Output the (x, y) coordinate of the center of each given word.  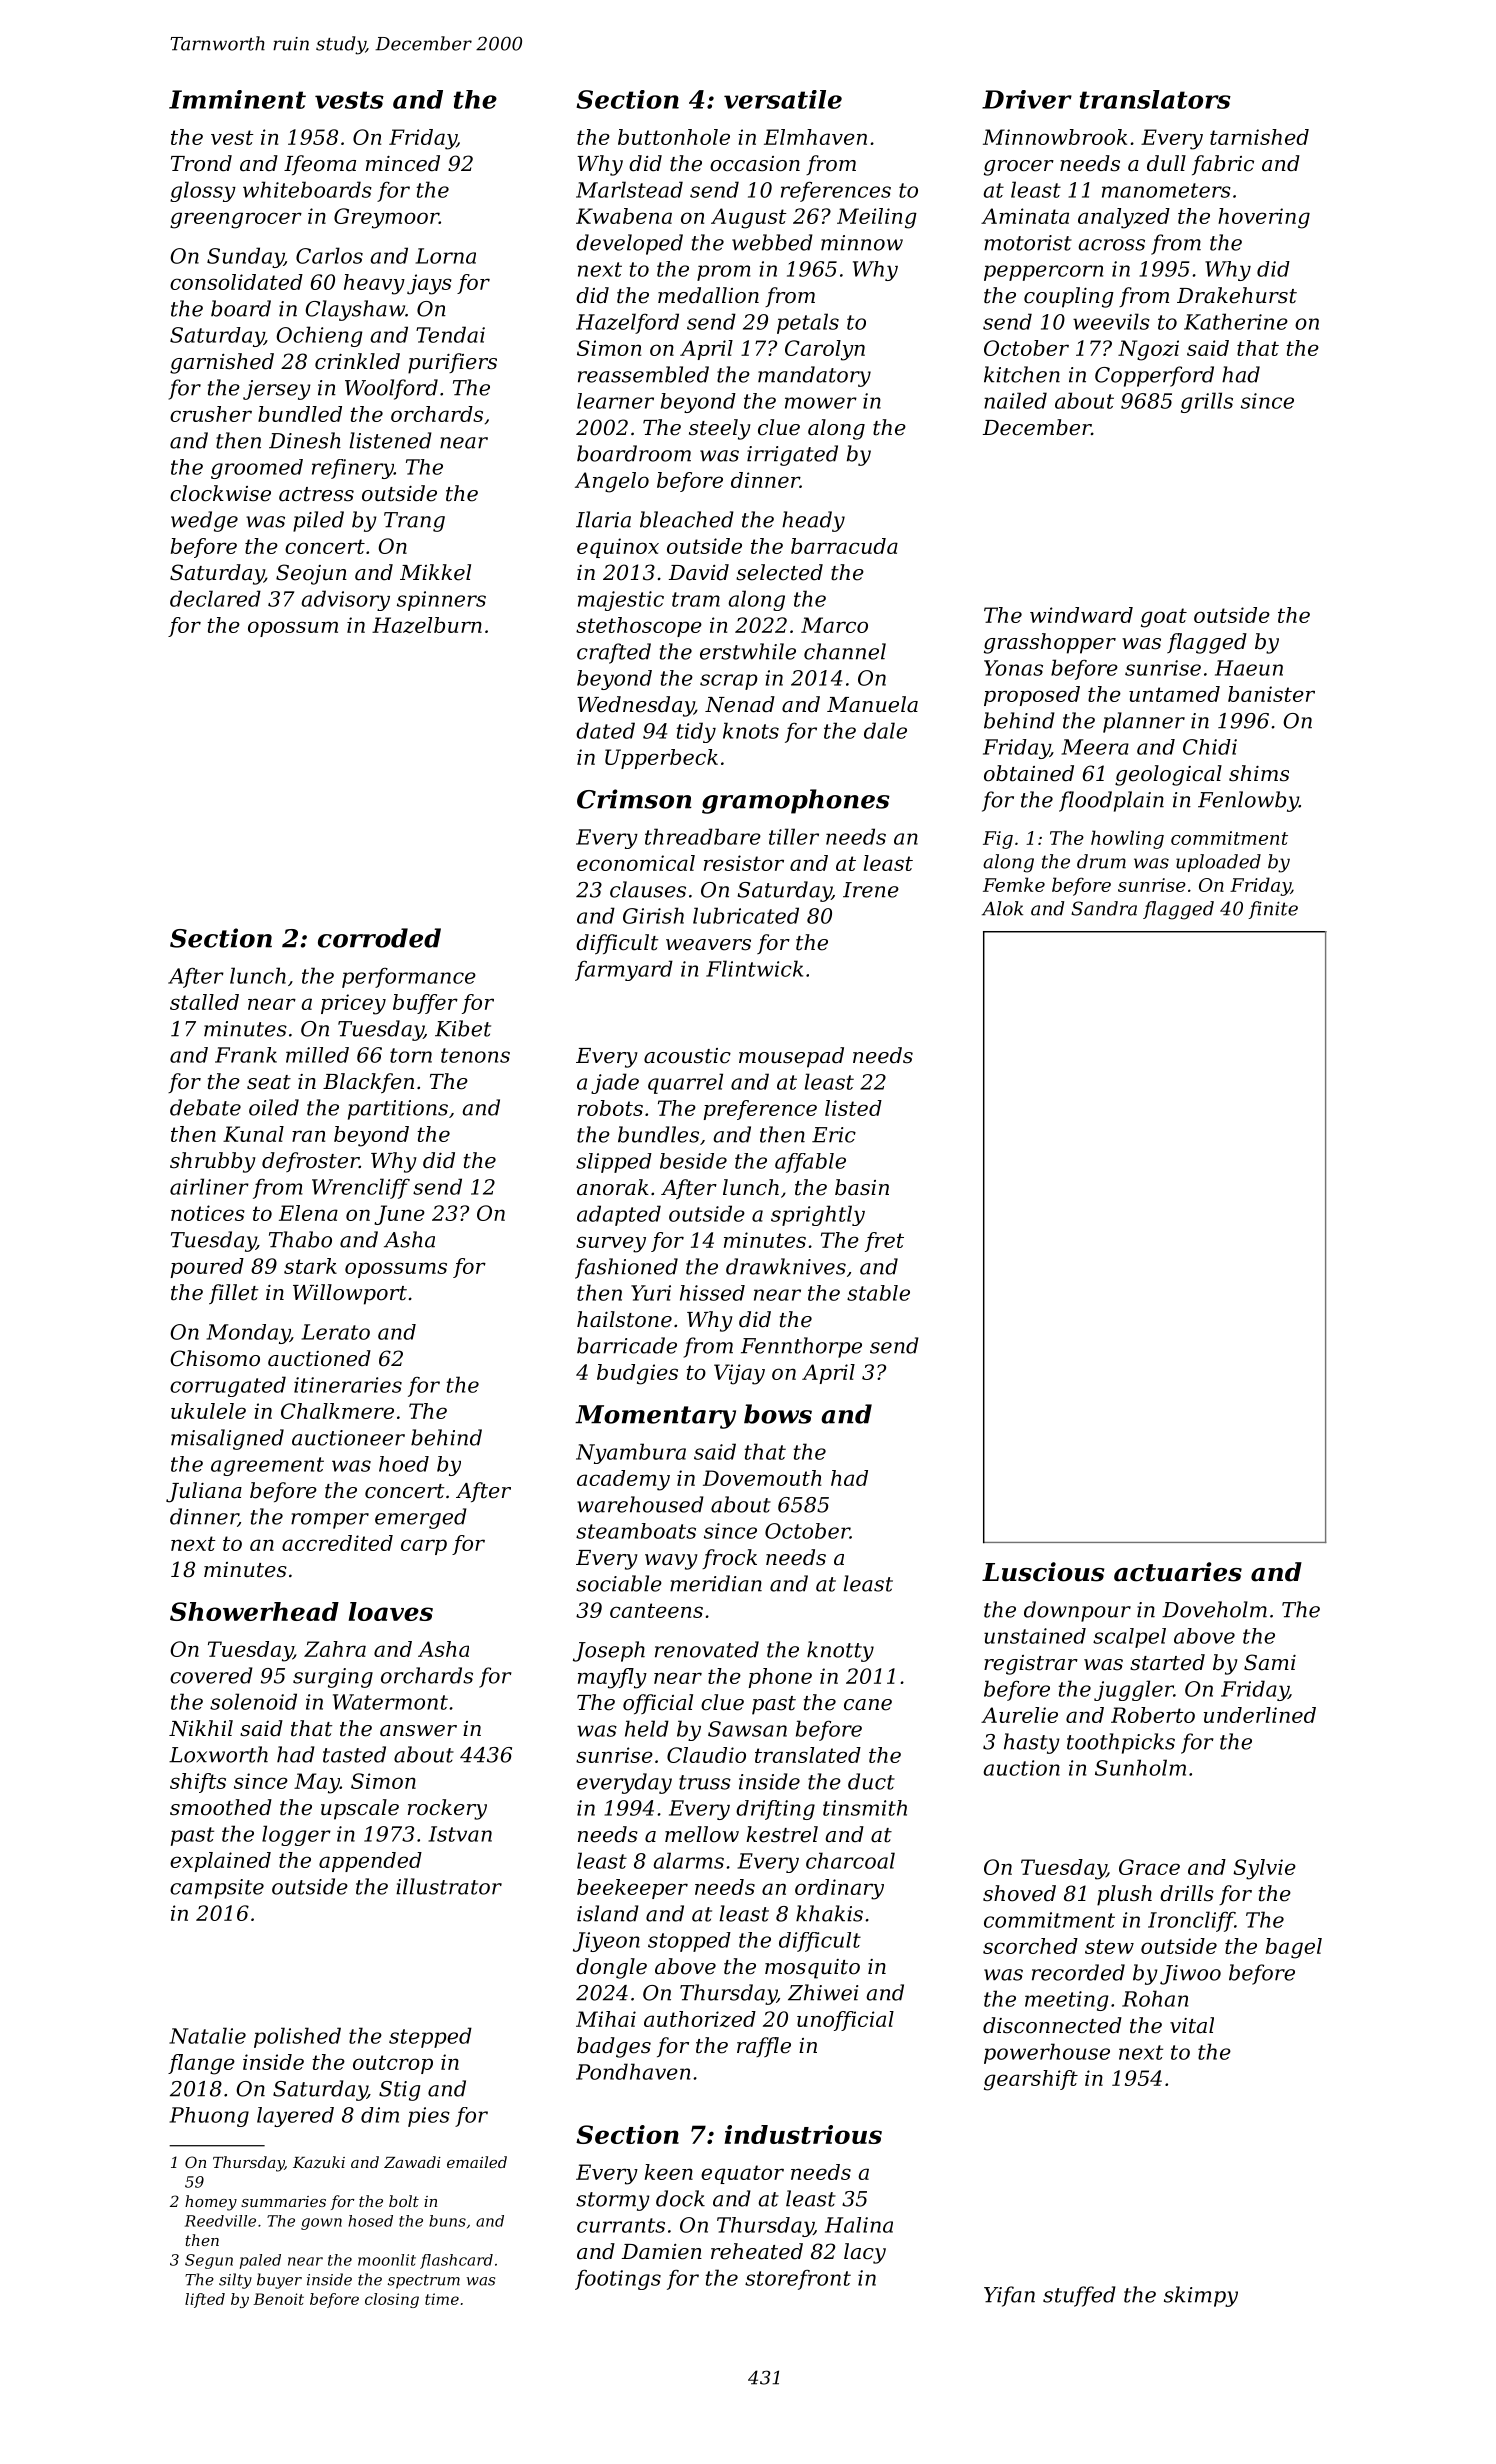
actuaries (1178, 1572)
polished (297, 2037)
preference (760, 1110)
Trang (414, 522)
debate (205, 1107)
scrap (729, 682)
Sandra (1104, 908)
